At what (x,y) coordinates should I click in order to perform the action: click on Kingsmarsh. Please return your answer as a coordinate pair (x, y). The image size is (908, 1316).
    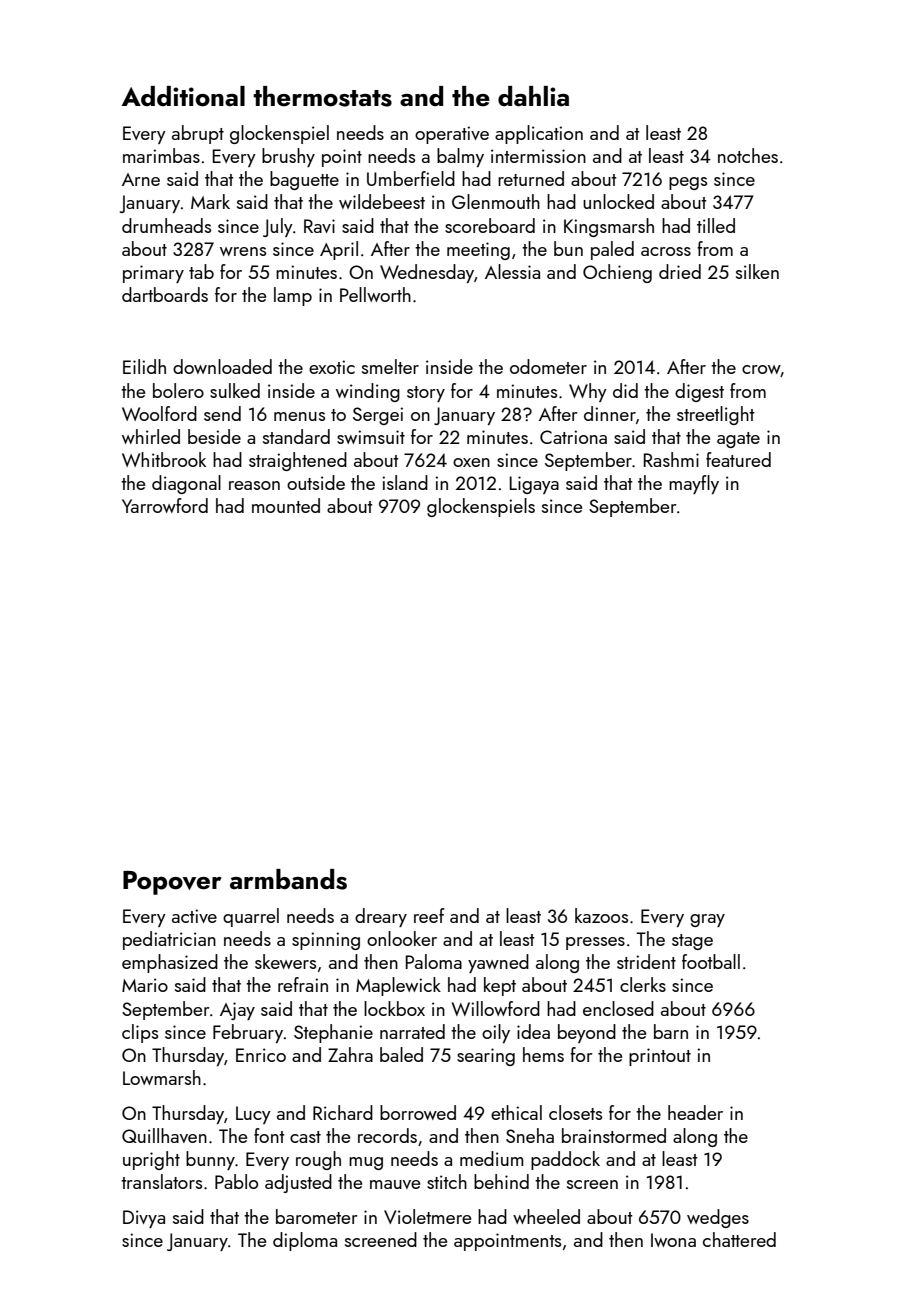
    Looking at the image, I should click on (609, 227).
